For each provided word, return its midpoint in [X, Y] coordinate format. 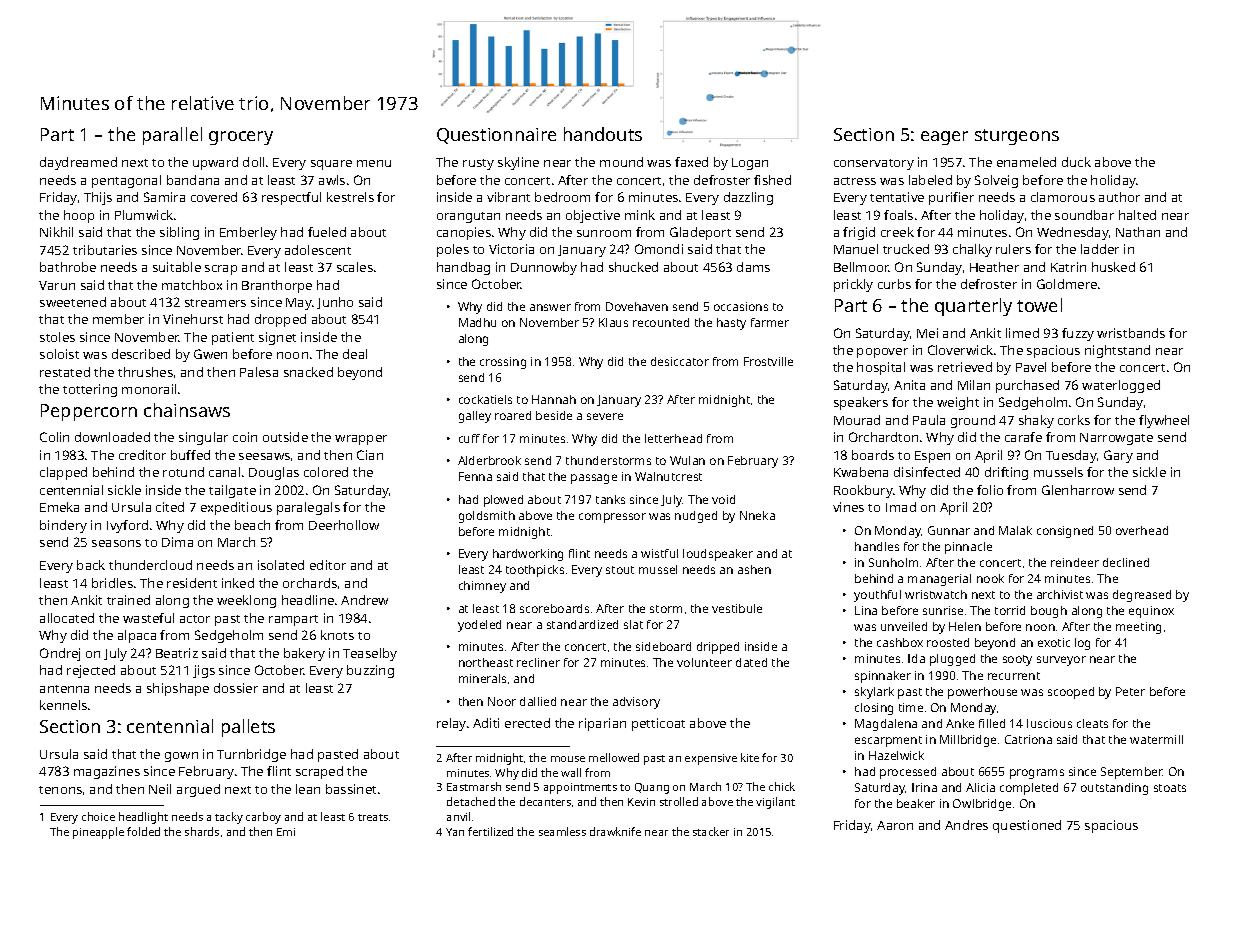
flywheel [1164, 421]
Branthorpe [277, 286]
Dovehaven [637, 306]
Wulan [687, 460]
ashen [754, 569]
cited [170, 507]
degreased [1142, 596]
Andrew [364, 600]
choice [98, 816]
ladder [1100, 249]
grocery [241, 138]
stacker [711, 831]
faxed [691, 162]
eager [944, 138]
